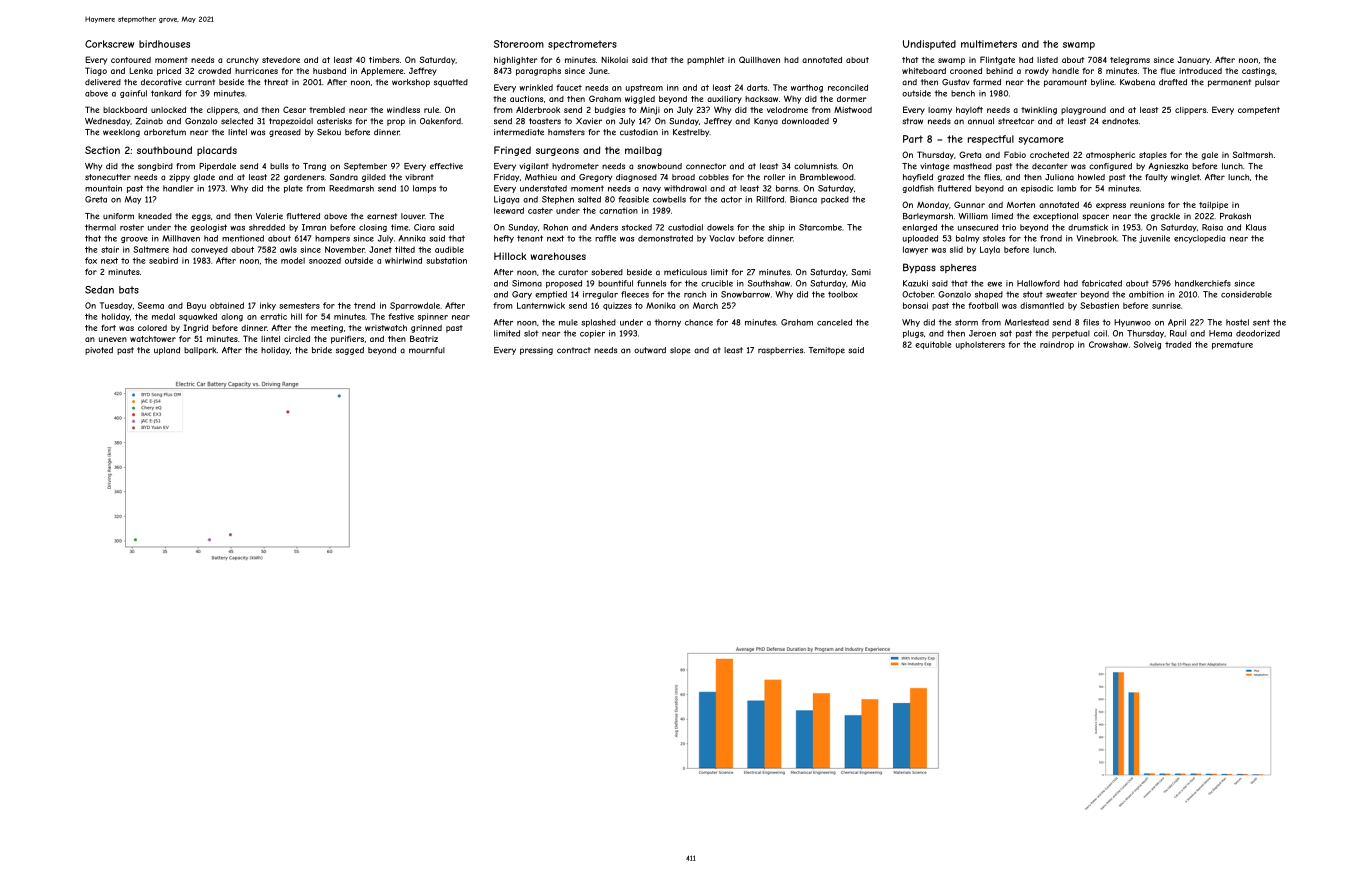 The height and width of the screenshot is (887, 1372). What do you see at coordinates (109, 44) in the screenshot?
I see `Corkscrew` at bounding box center [109, 44].
